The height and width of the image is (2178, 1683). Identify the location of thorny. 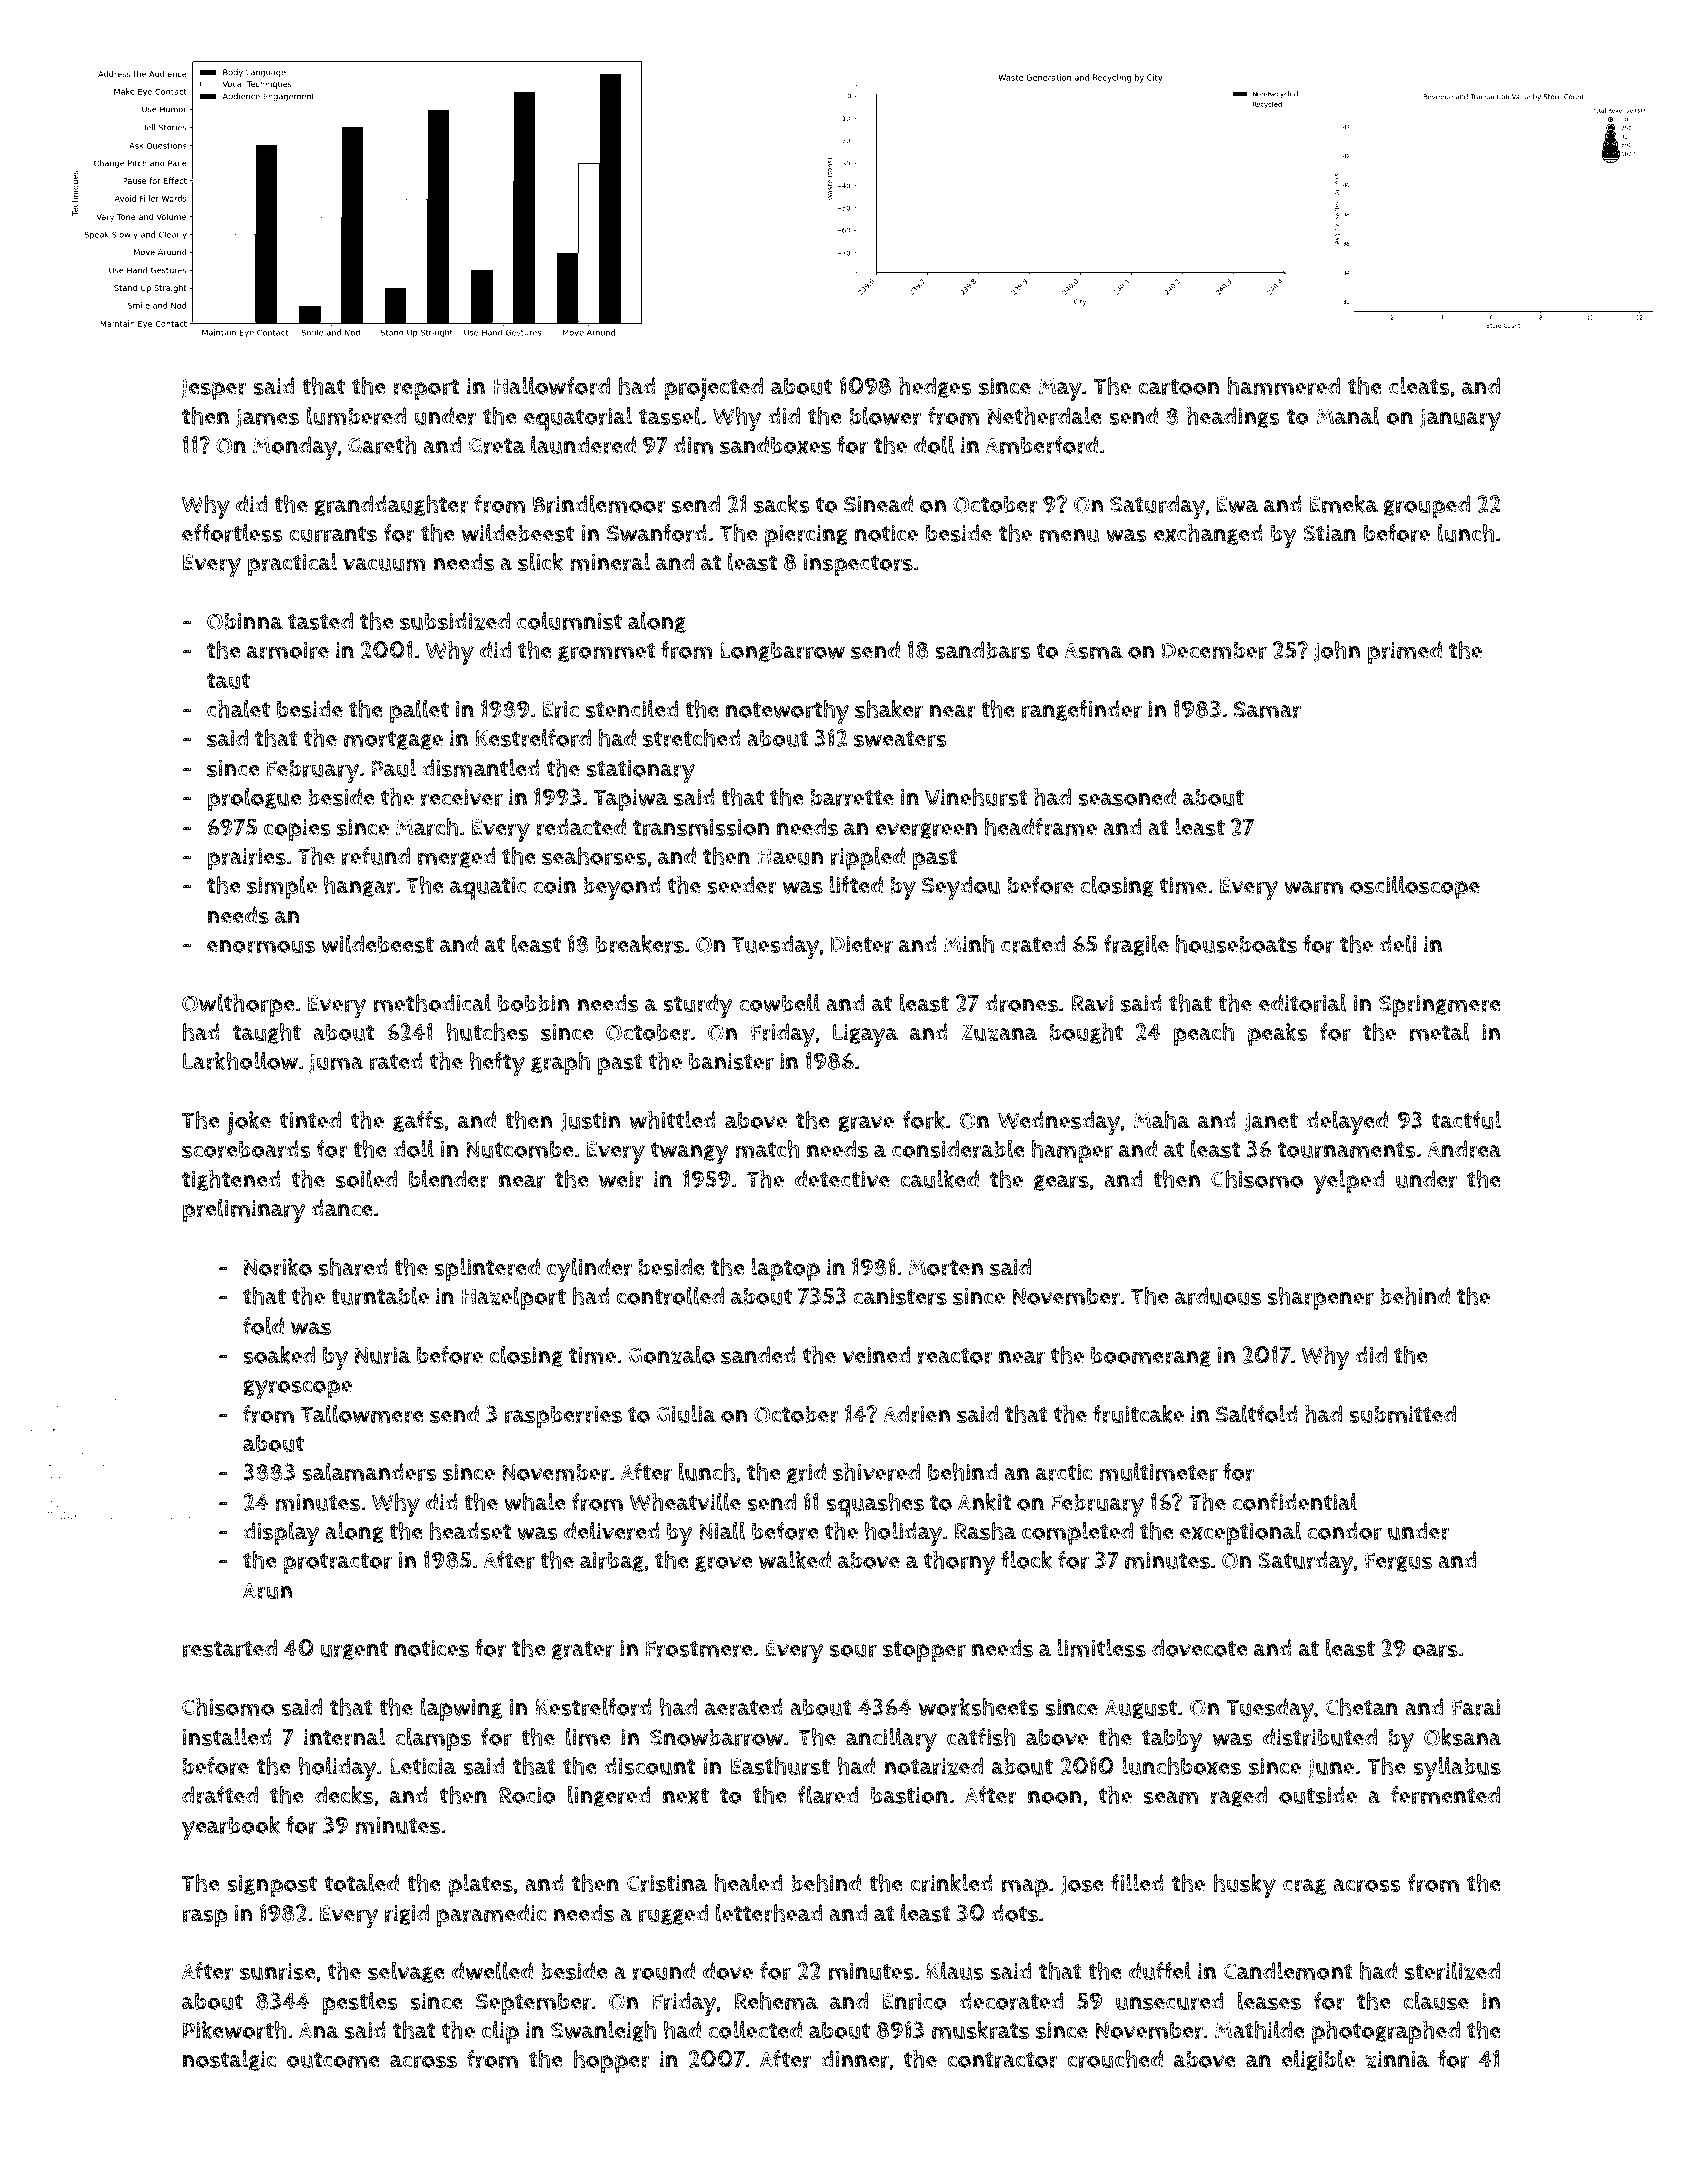
(960, 1562).
